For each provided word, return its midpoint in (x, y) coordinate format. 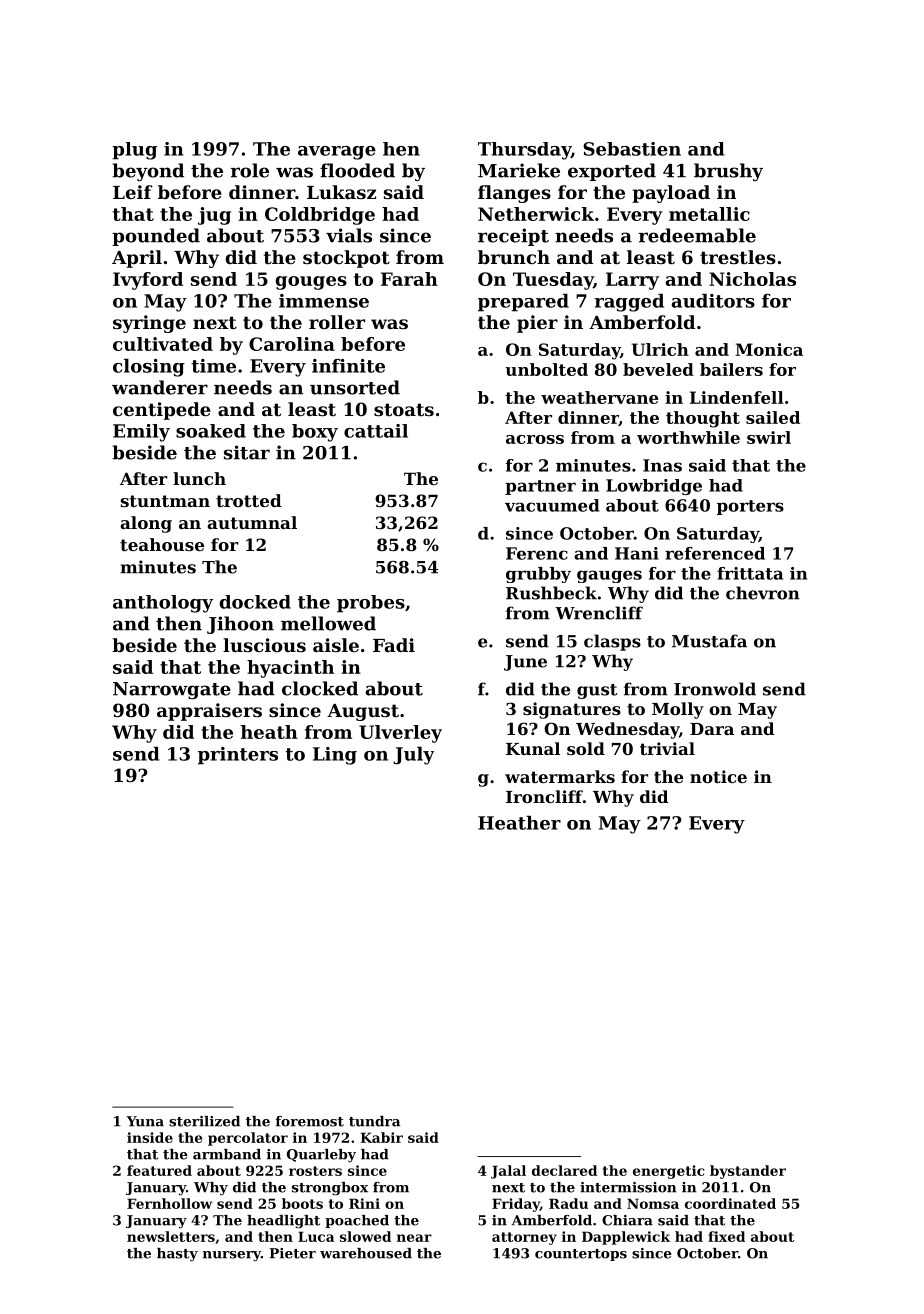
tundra (374, 1121)
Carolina (292, 344)
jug (214, 216)
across (535, 439)
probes (371, 604)
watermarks (560, 776)
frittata (750, 573)
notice (718, 776)
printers (238, 756)
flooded (357, 170)
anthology (163, 604)
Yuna (145, 1121)
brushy (728, 172)
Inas (662, 465)
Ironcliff (544, 796)
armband (227, 1154)
